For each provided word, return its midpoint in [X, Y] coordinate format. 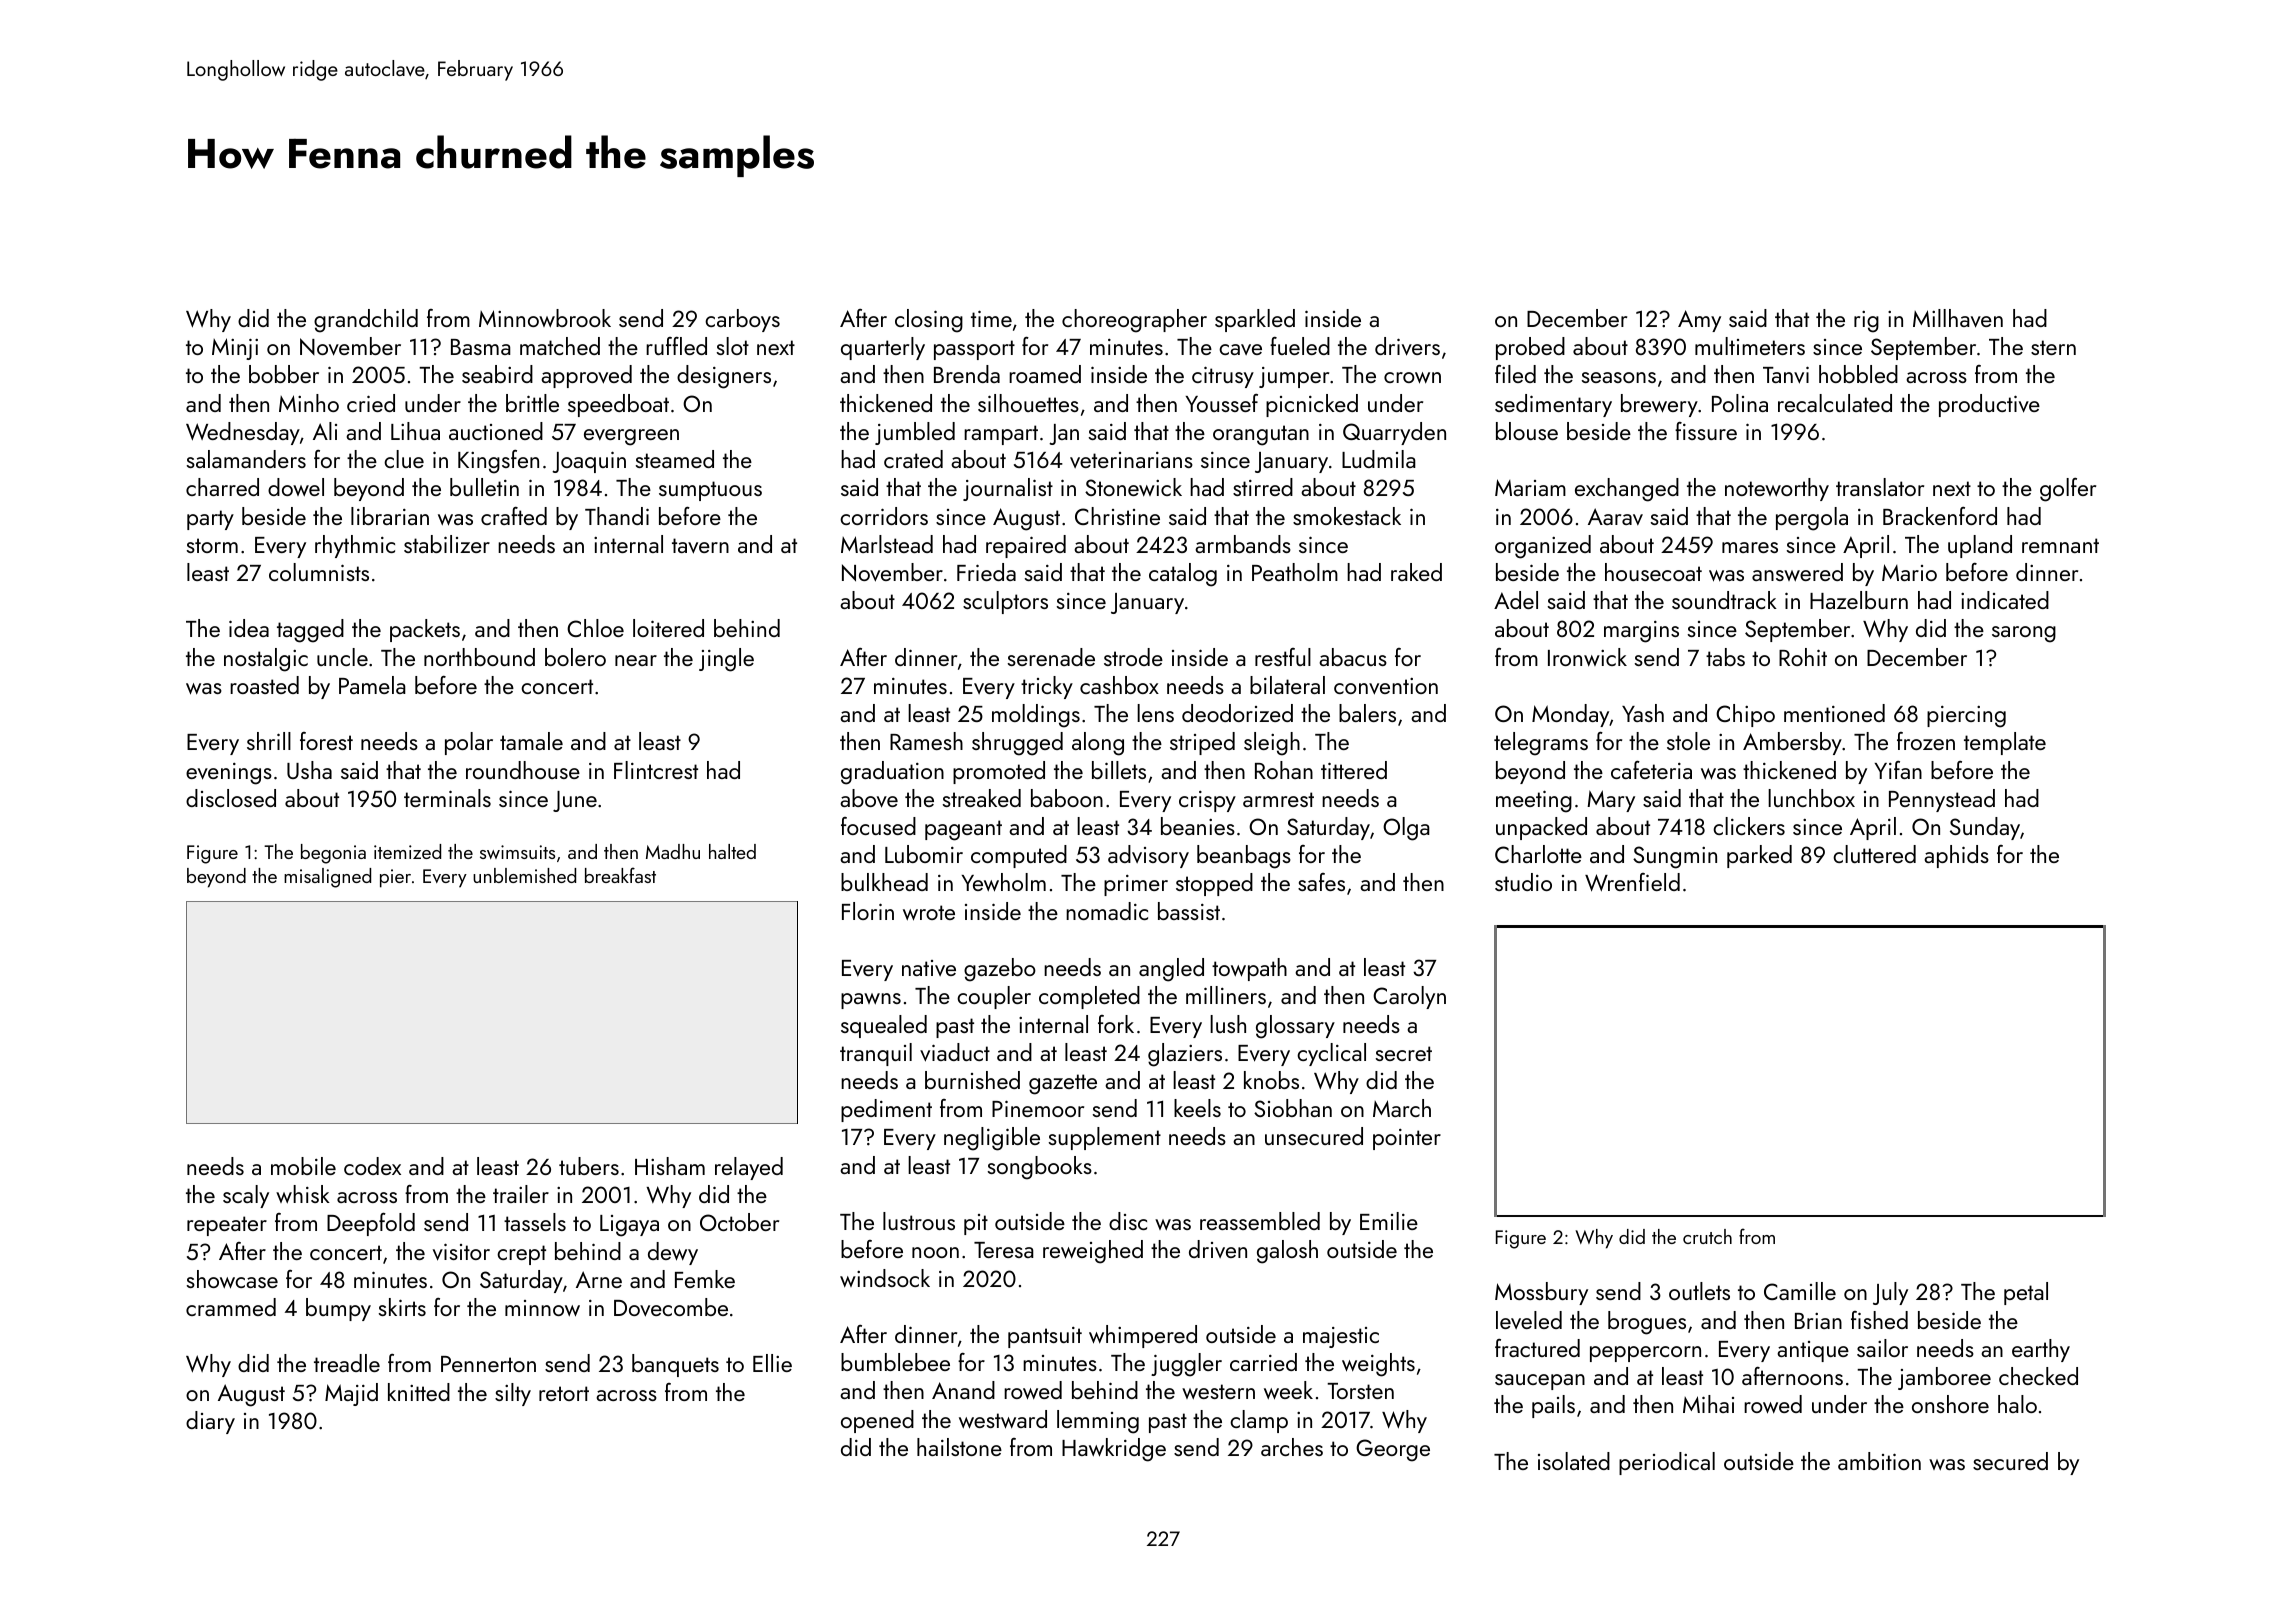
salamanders [246, 459]
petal [2026, 1293]
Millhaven [1958, 318]
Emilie [1389, 1221]
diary [210, 1422]
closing [929, 321]
